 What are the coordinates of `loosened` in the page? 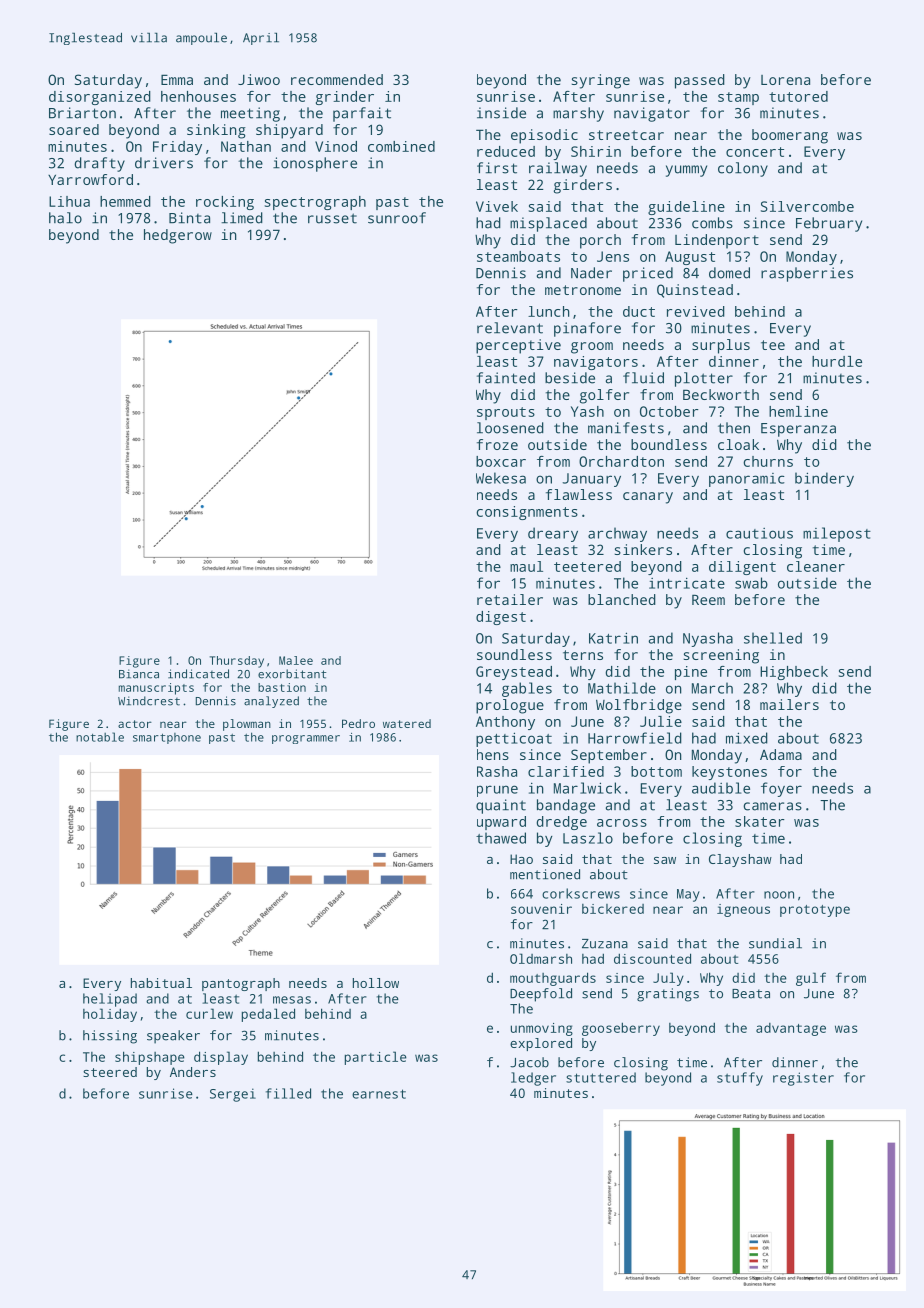 It's located at (510, 428).
